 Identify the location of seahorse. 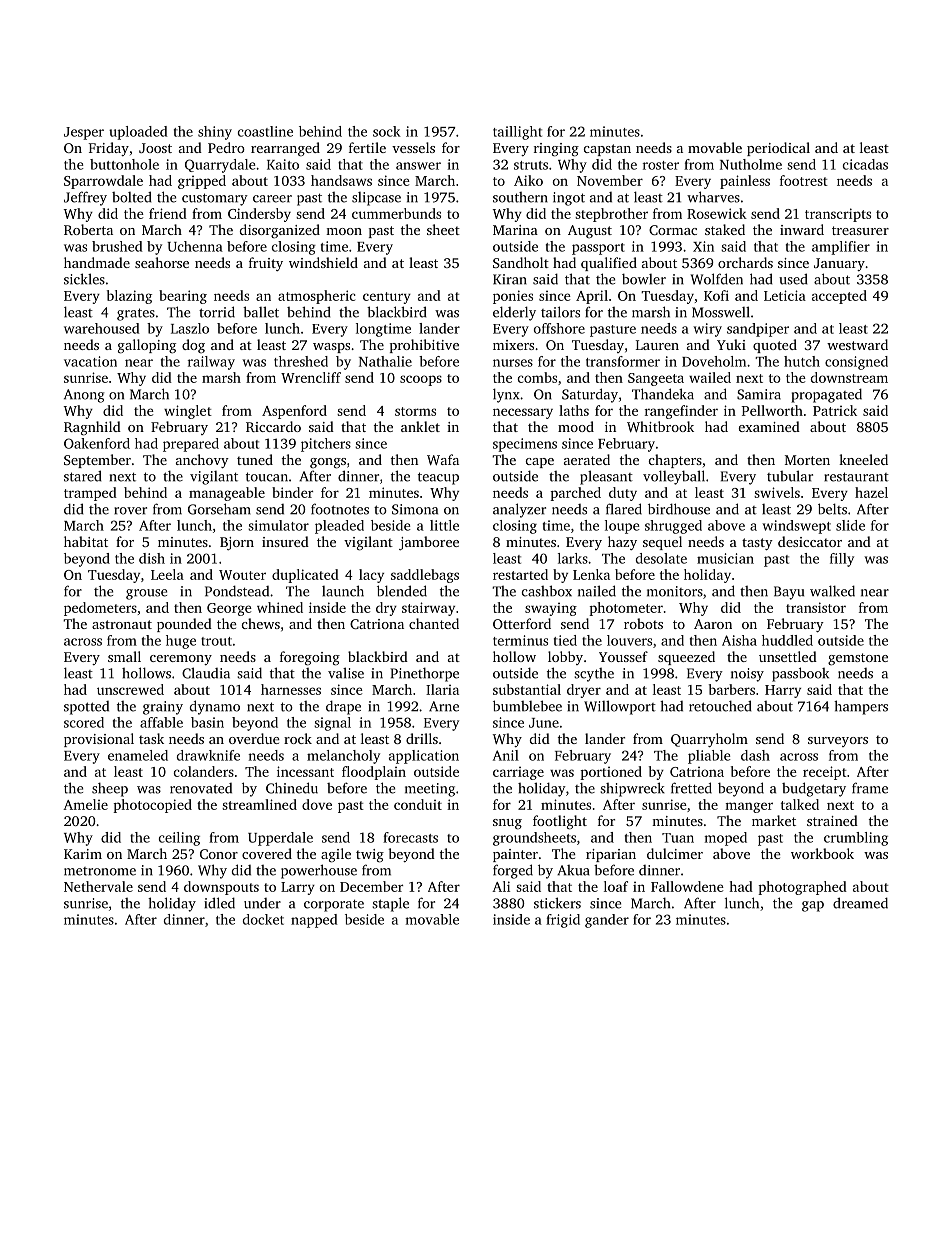
(162, 262).
